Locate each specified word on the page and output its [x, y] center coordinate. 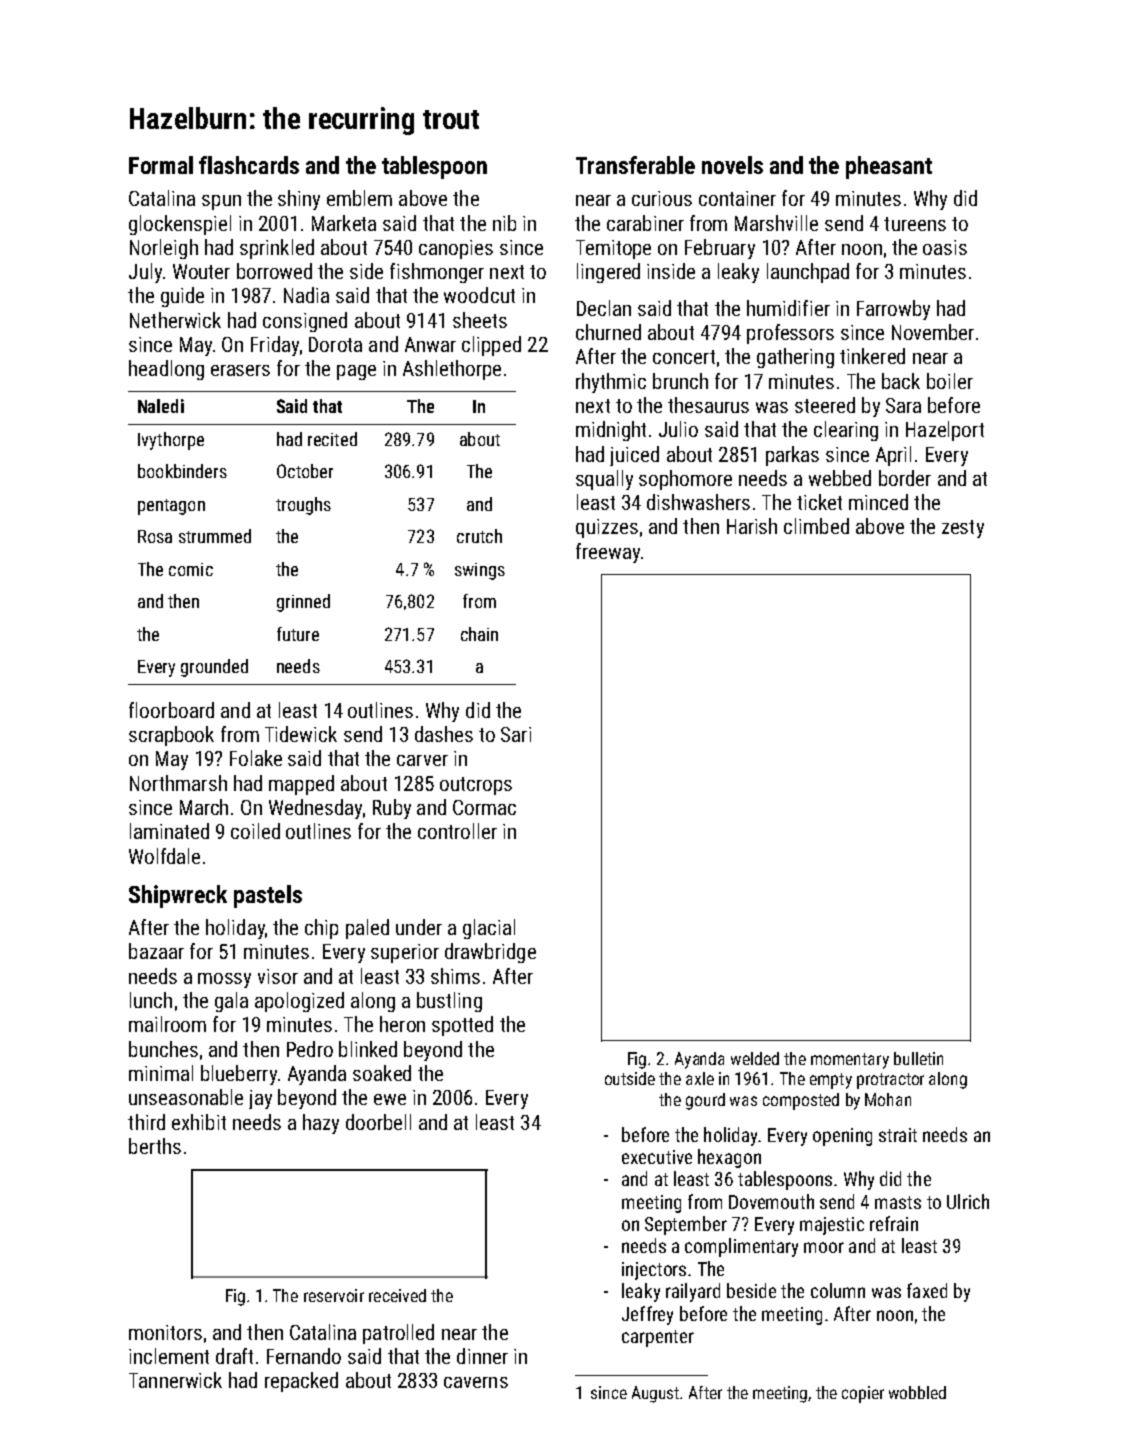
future [298, 634]
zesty [963, 529]
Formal [161, 165]
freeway [608, 553]
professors [790, 334]
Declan [604, 308]
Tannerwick [175, 1380]
